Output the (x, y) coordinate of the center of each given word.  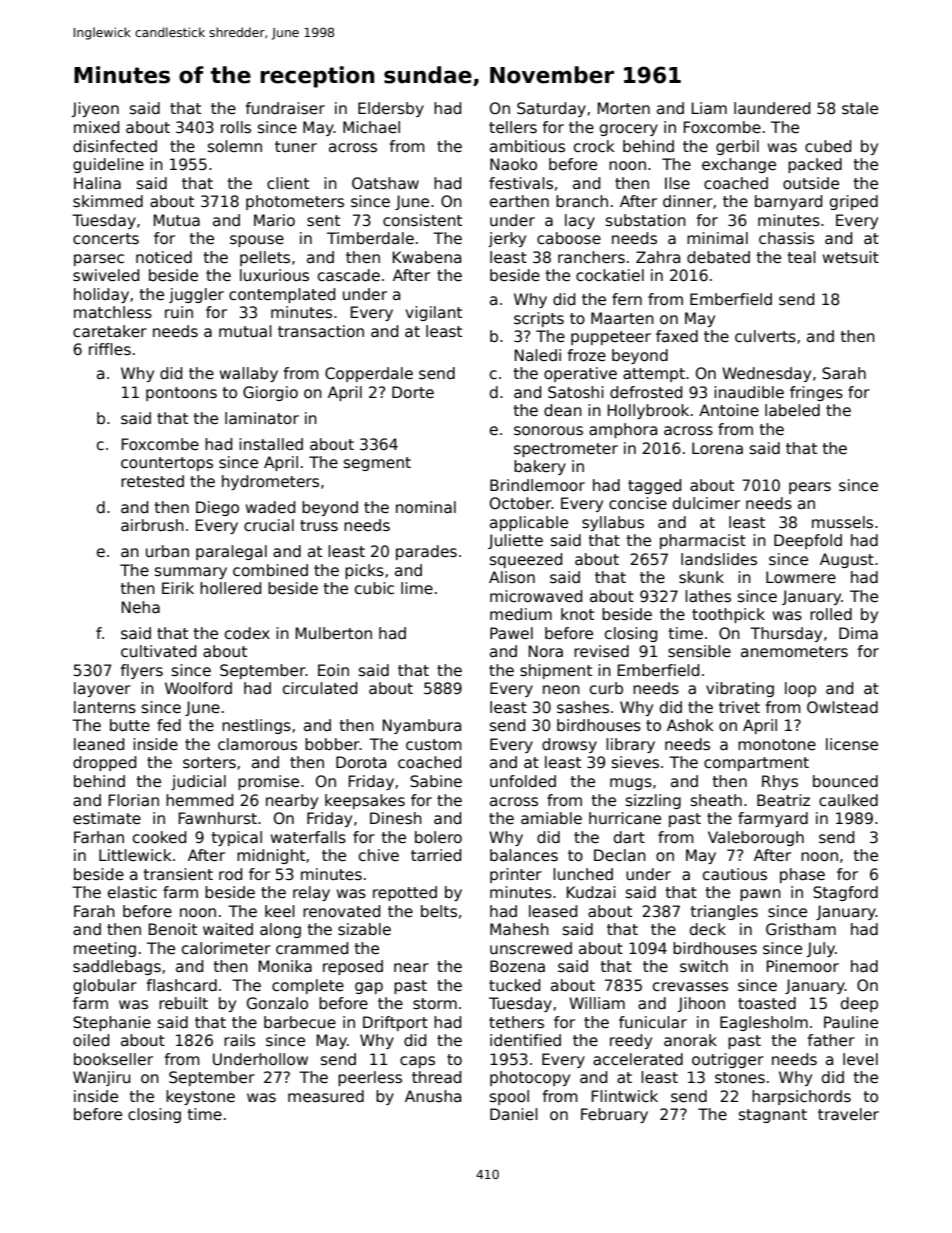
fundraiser (285, 108)
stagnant (773, 1116)
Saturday (551, 109)
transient (178, 874)
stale (860, 108)
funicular (653, 1022)
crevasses (690, 987)
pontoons (181, 394)
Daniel (514, 1114)
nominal (426, 507)
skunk (701, 577)
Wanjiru (101, 1078)
